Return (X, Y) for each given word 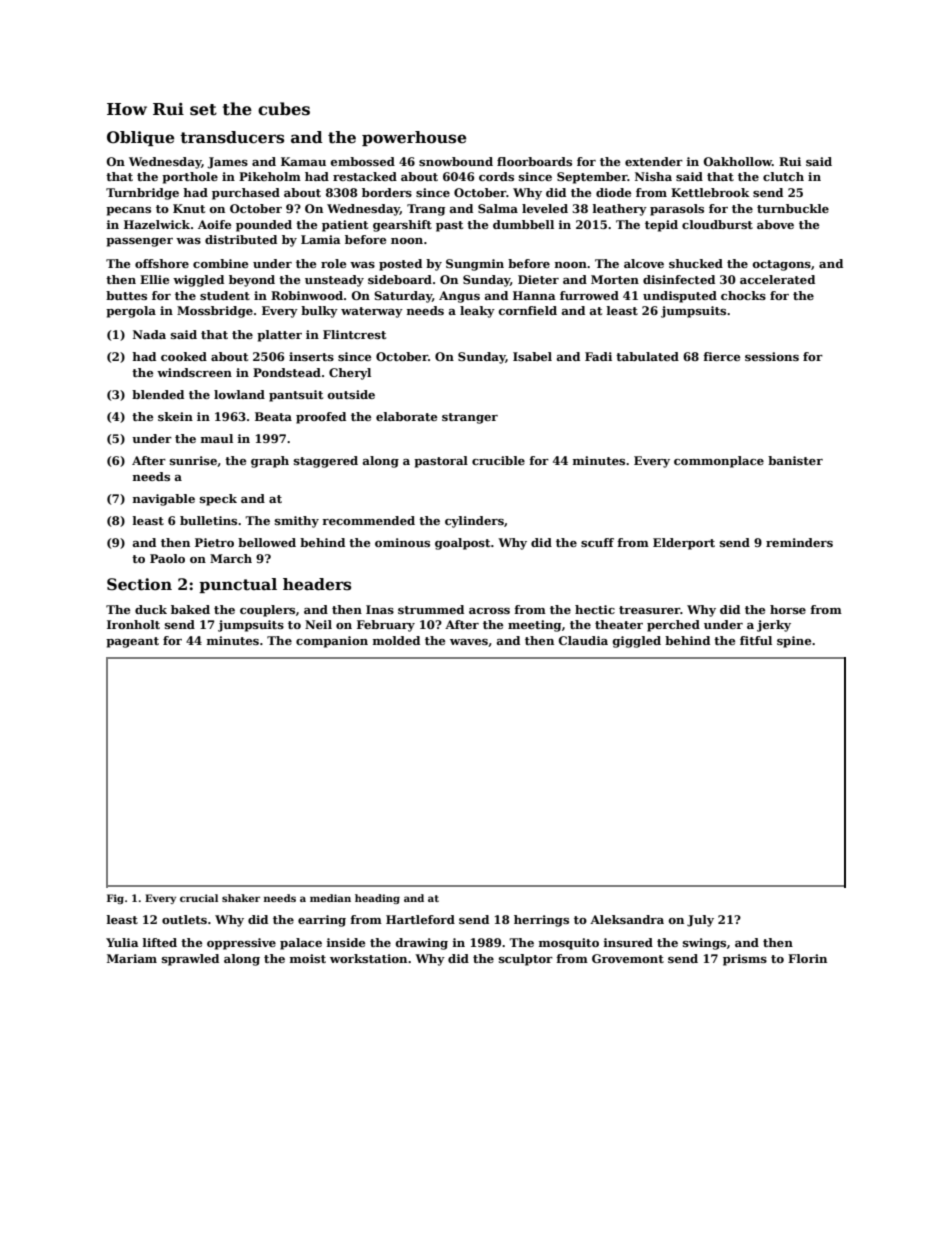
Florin (807, 958)
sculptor (526, 960)
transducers (232, 137)
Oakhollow (738, 161)
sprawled (190, 960)
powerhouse (414, 138)
